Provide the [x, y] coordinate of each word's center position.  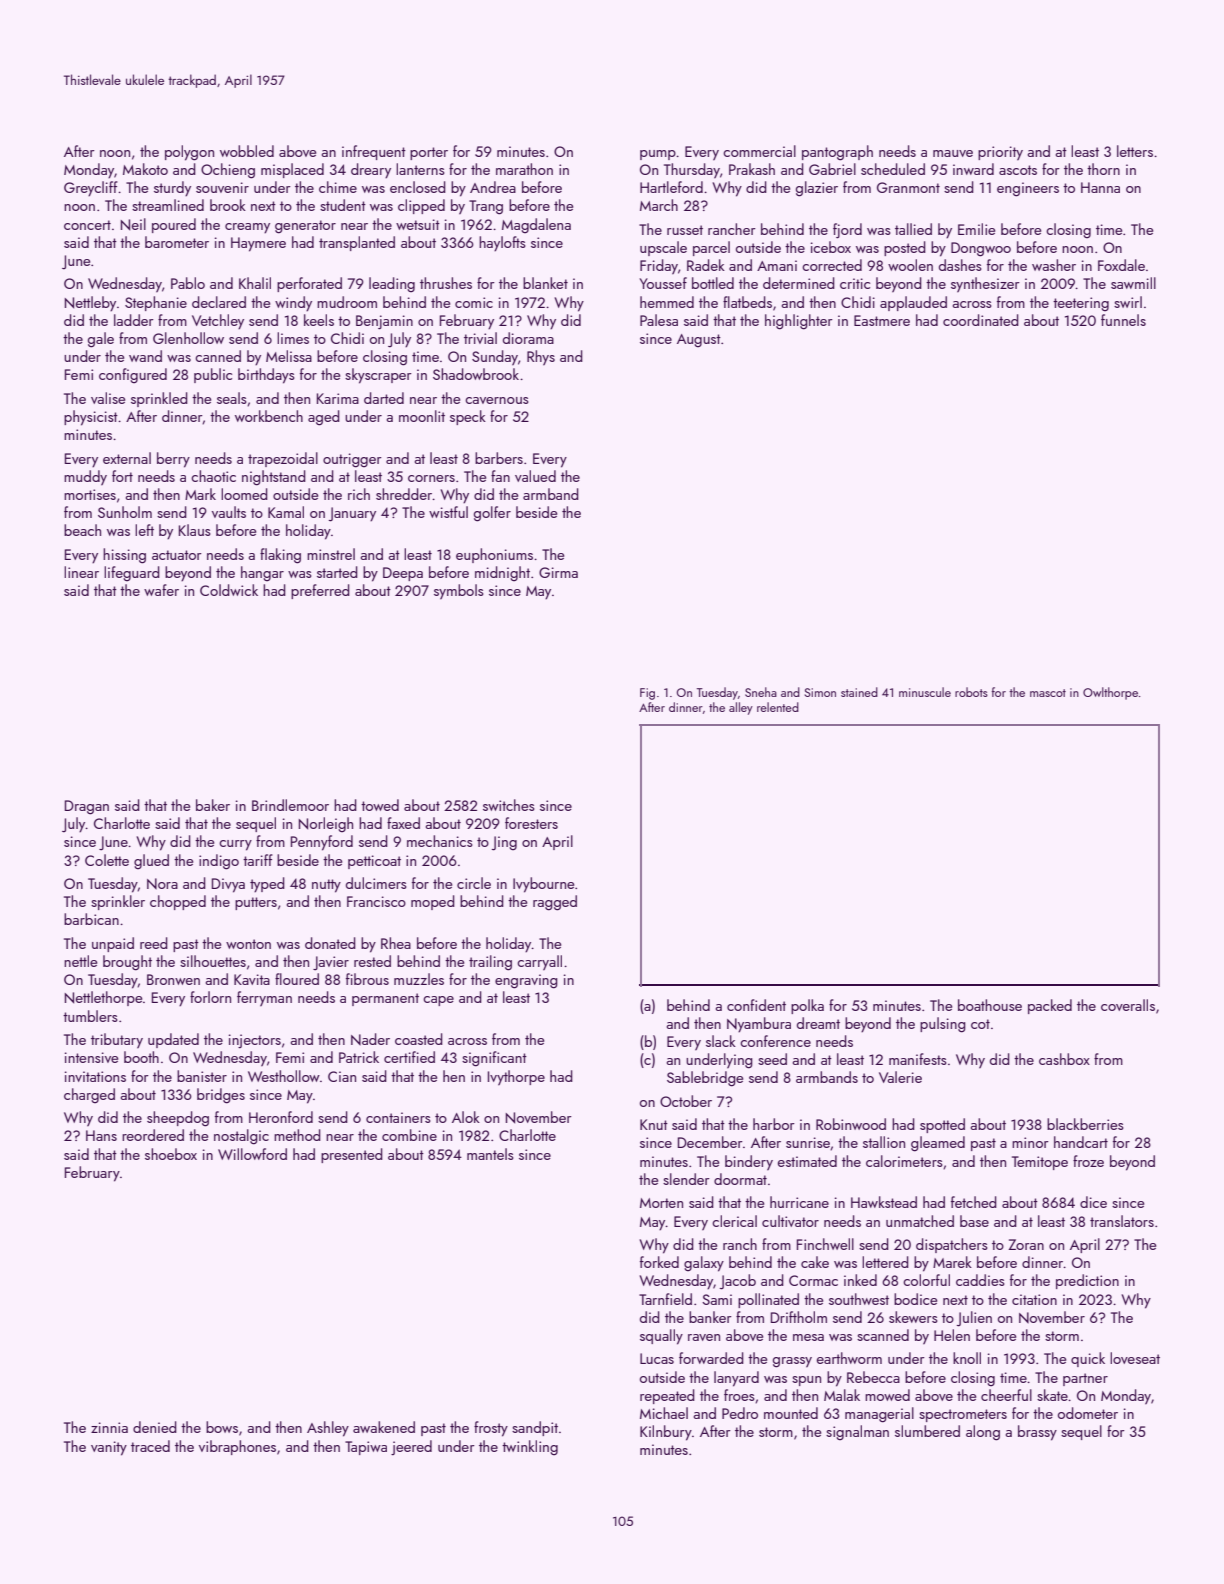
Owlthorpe [1110, 693]
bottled [713, 283]
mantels [490, 1154]
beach [82, 530]
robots [971, 692]
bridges [221, 1096]
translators [1122, 1221]
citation [1034, 1299]
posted [905, 248]
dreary [371, 170]
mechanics [440, 841]
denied [155, 1427]
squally [661, 1337]
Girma [558, 572]
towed [380, 805]
